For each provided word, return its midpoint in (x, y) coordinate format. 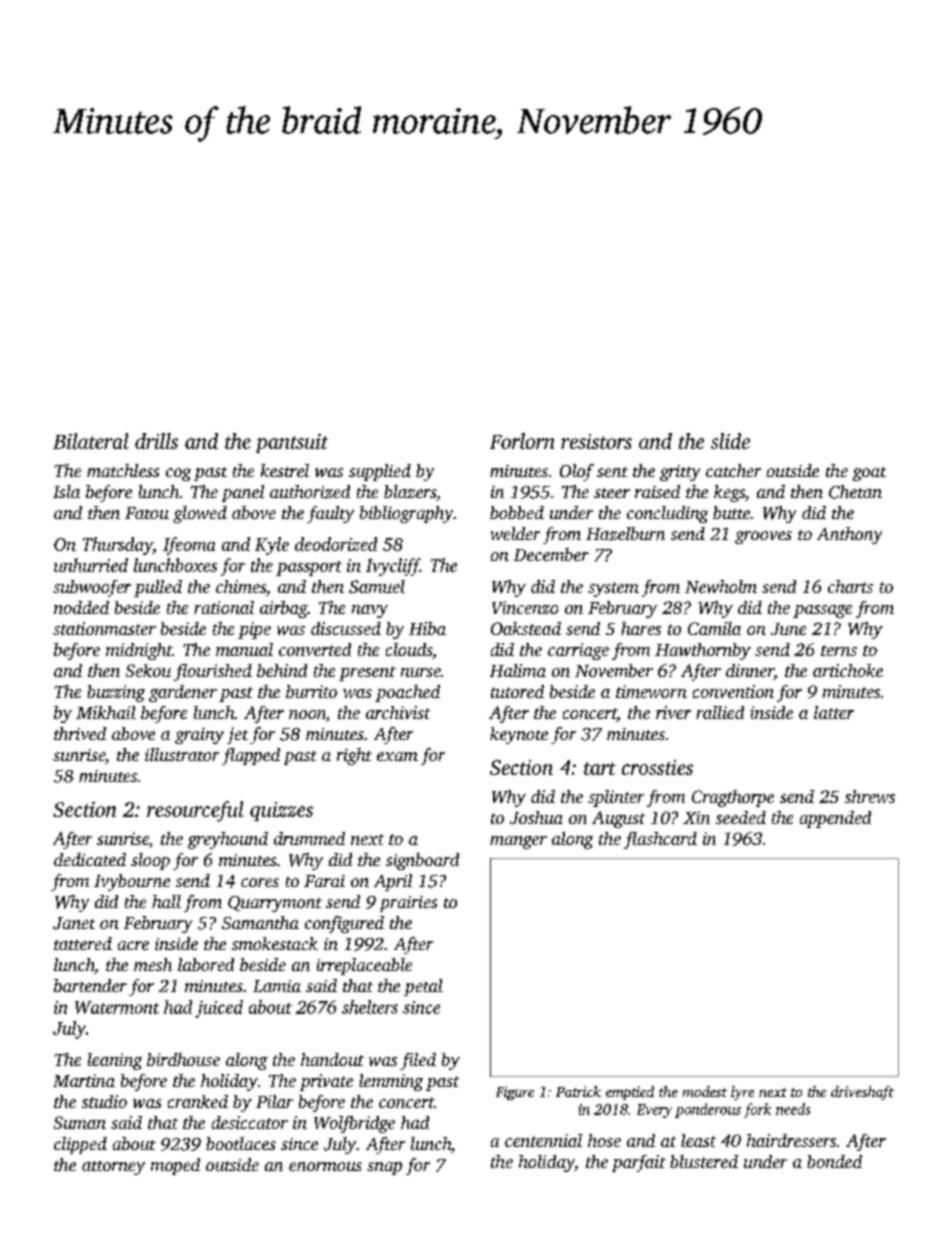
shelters (370, 1007)
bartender (90, 985)
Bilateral (91, 441)
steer (612, 493)
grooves (763, 537)
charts (850, 586)
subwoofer (92, 588)
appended (835, 819)
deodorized (336, 544)
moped (175, 1166)
